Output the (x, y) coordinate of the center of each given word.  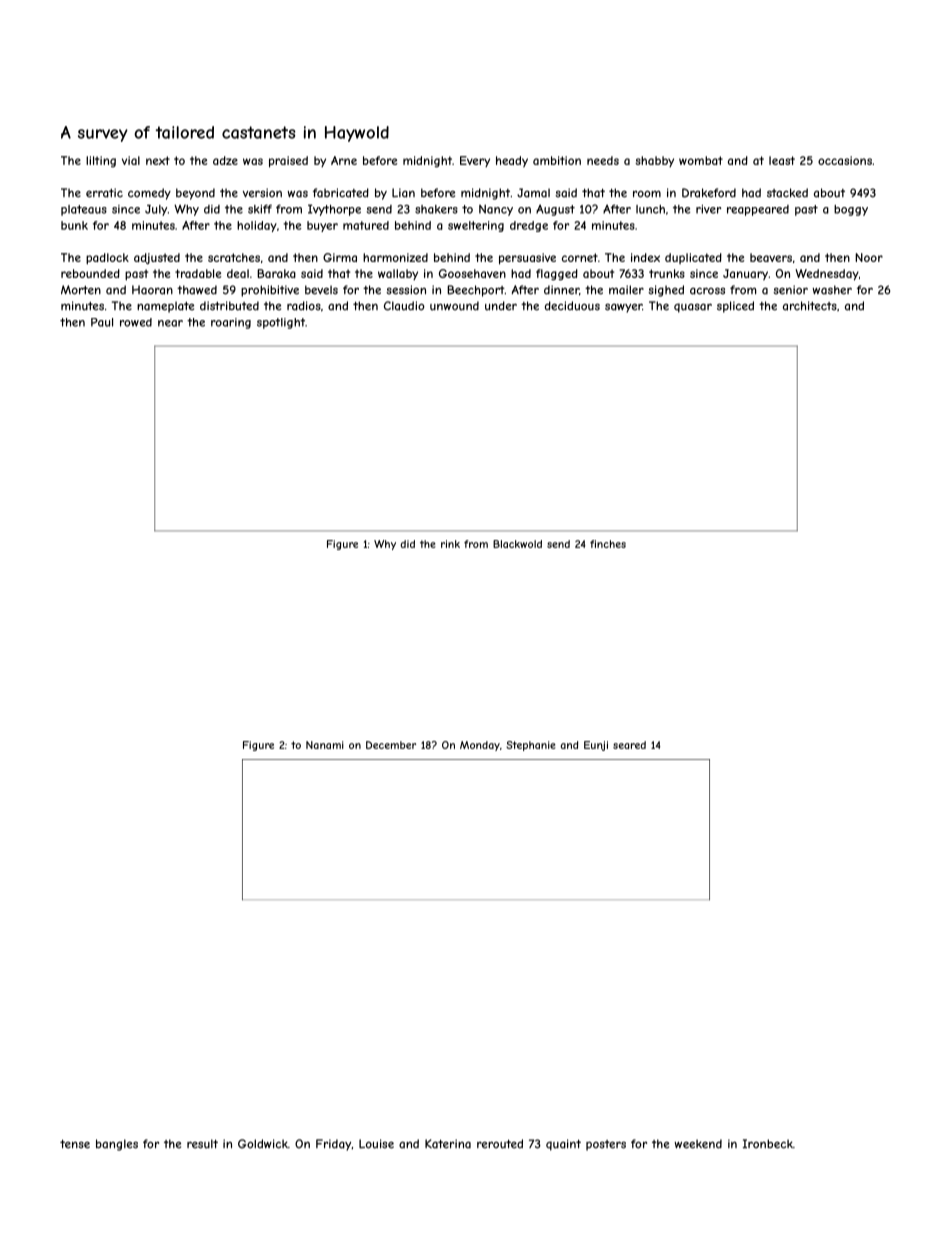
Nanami (325, 745)
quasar (693, 308)
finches (608, 544)
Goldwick (263, 1144)
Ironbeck (768, 1144)
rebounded (90, 273)
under (501, 306)
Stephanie (531, 746)
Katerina (448, 1144)
